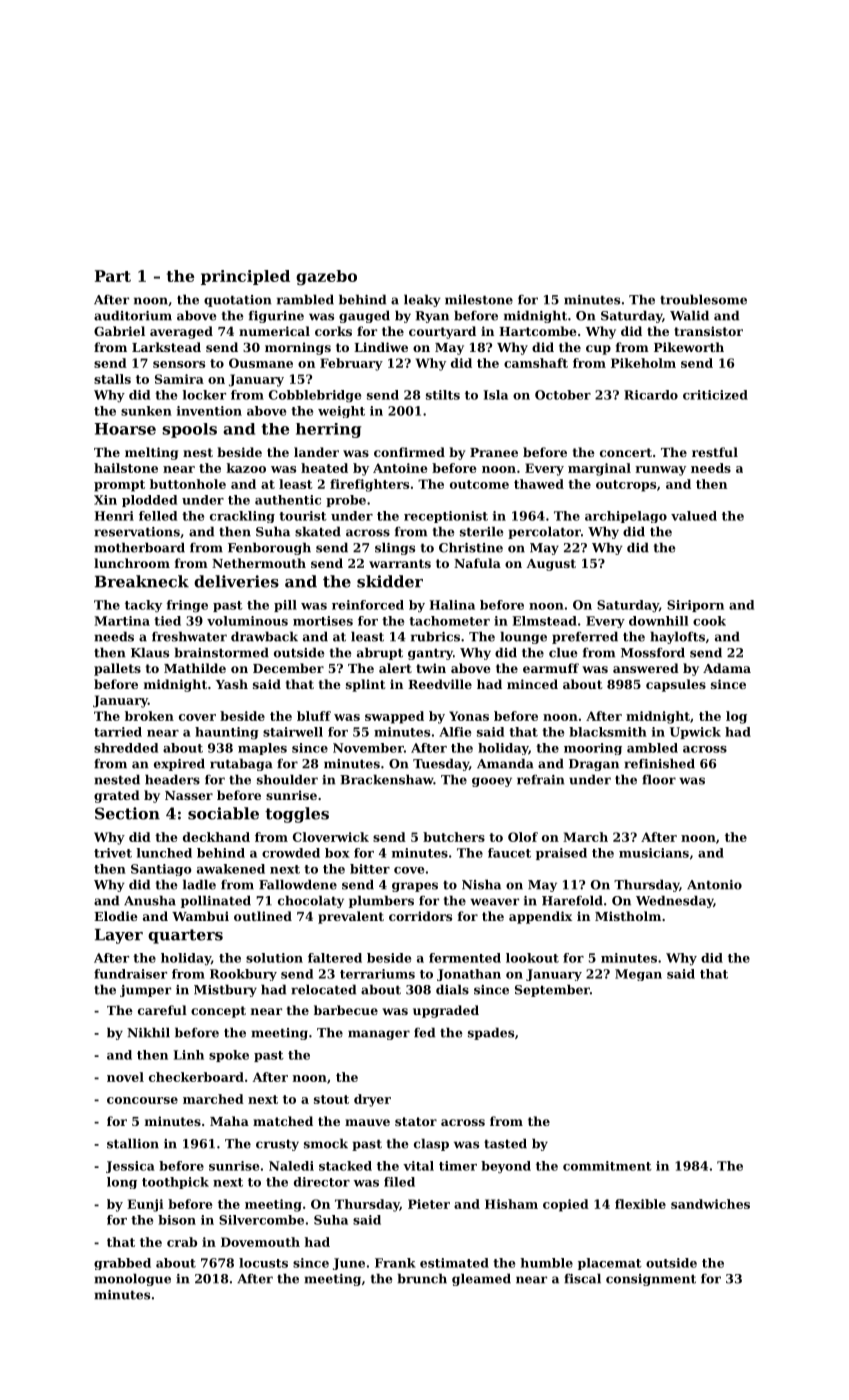  What do you see at coordinates (337, 853) in the screenshot?
I see `box` at bounding box center [337, 853].
